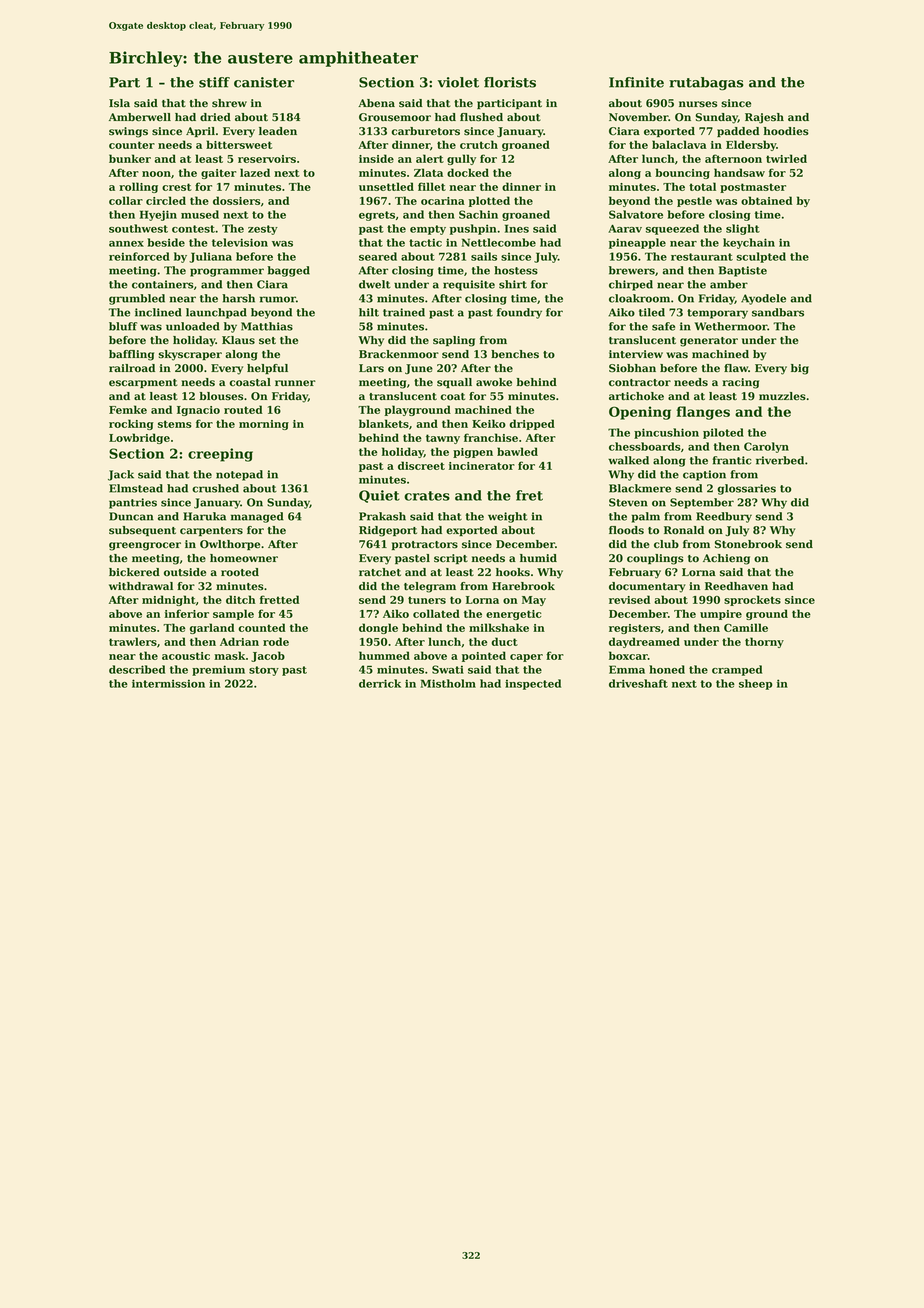 The image size is (924, 1308). I want to click on rutabagas, so click(706, 84).
